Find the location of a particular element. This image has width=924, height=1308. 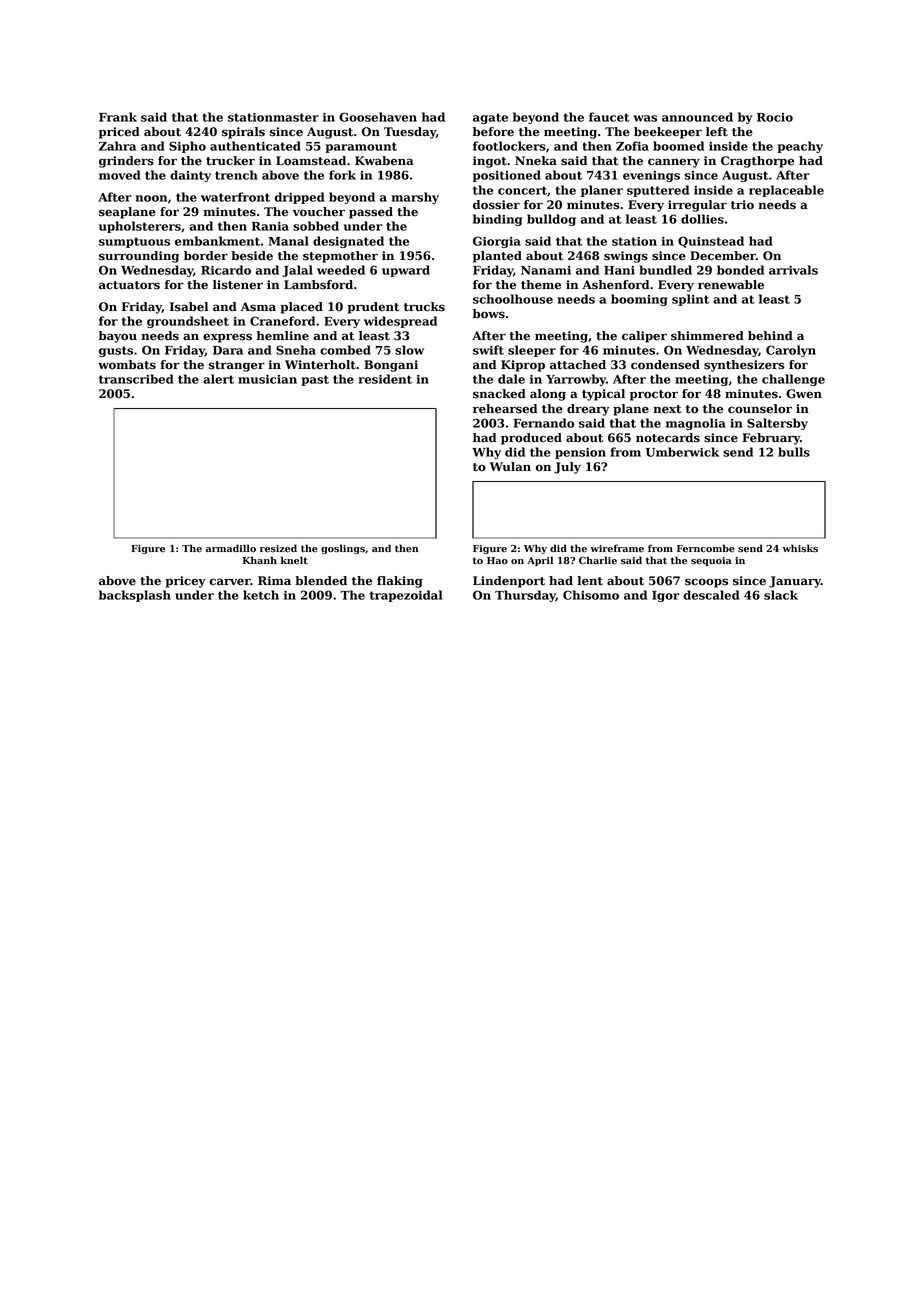

Cragthorpe is located at coordinates (757, 162).
